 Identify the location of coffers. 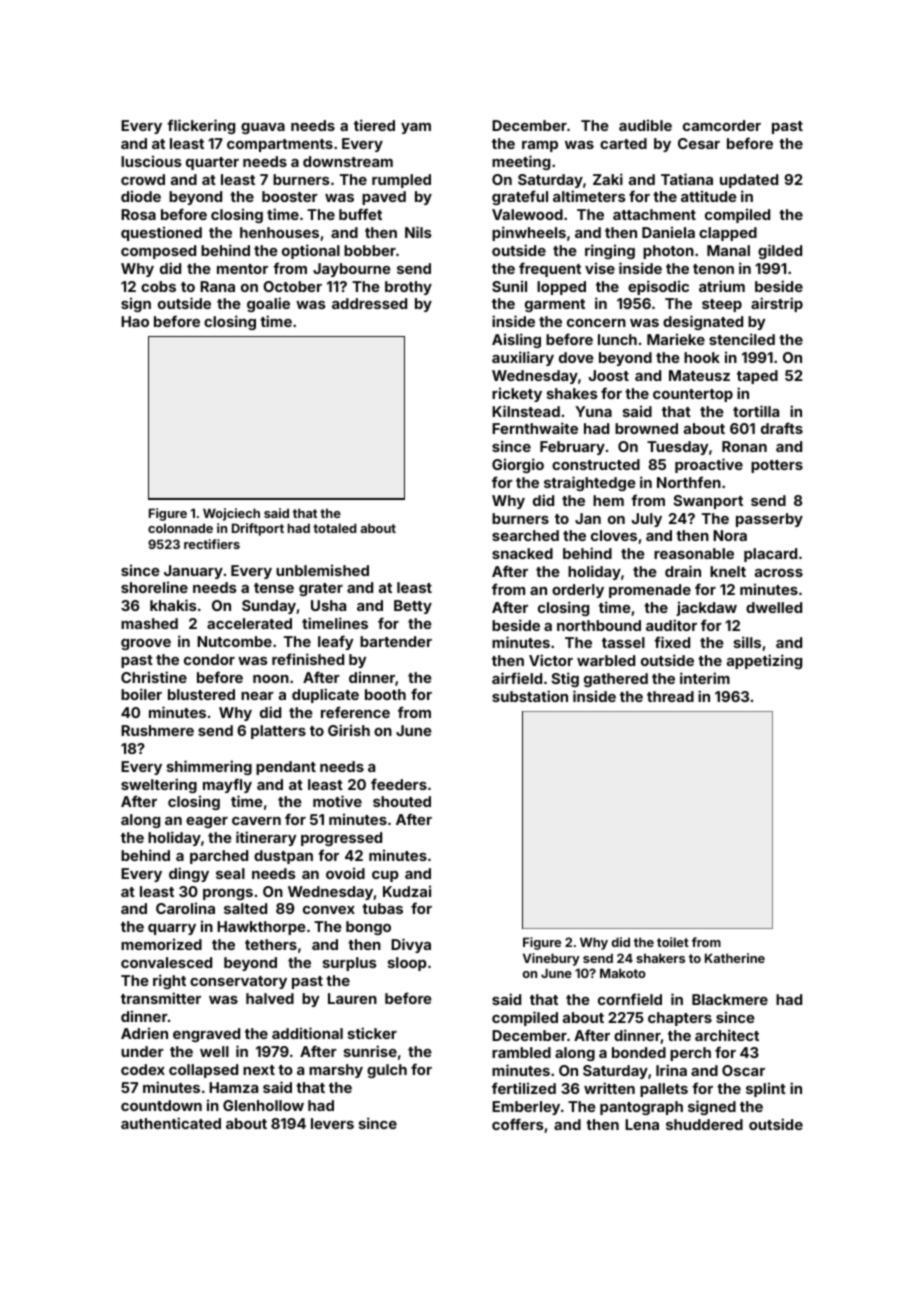
(518, 1124).
